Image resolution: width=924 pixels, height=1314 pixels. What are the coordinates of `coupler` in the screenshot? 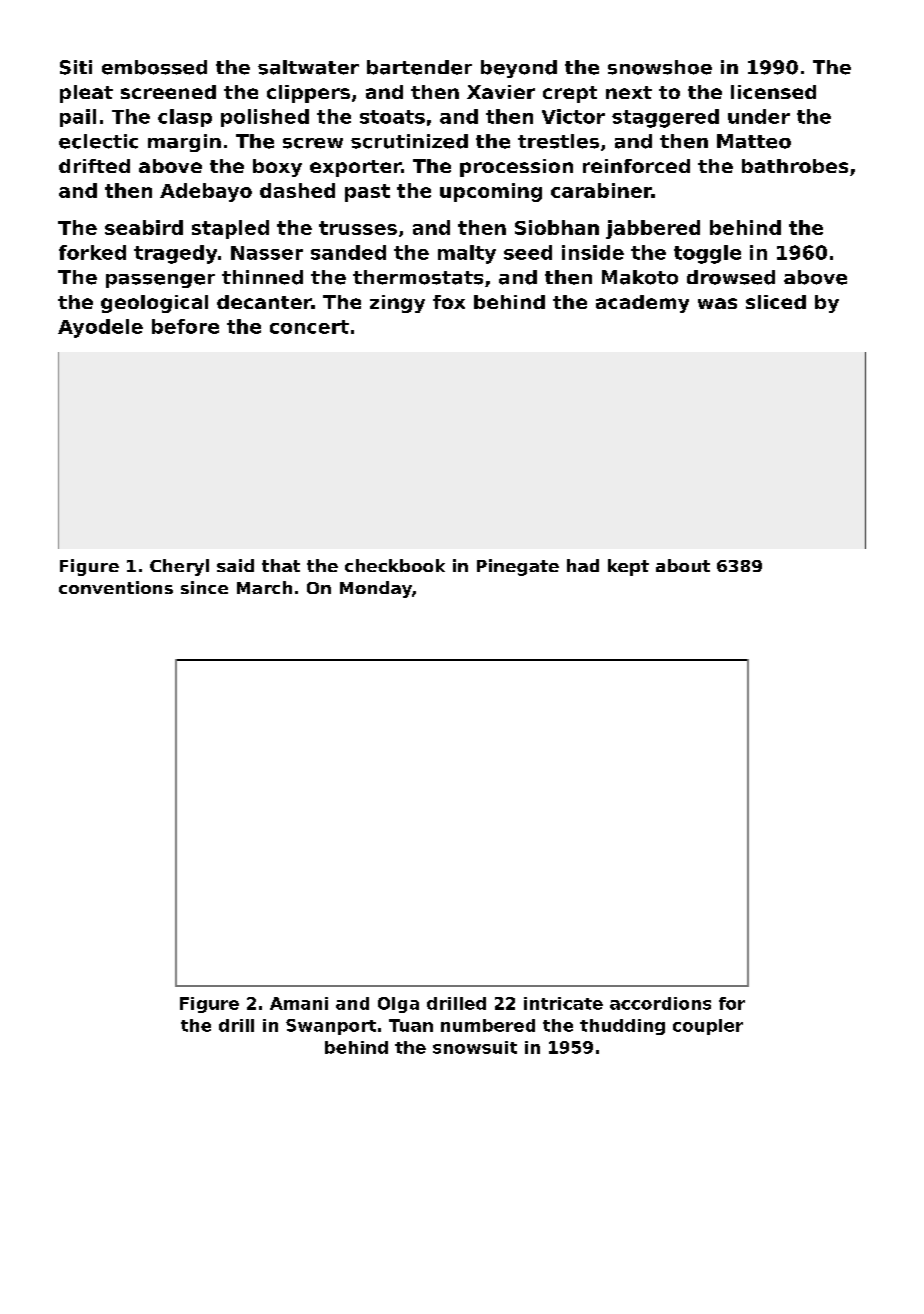 It's located at (708, 1027).
